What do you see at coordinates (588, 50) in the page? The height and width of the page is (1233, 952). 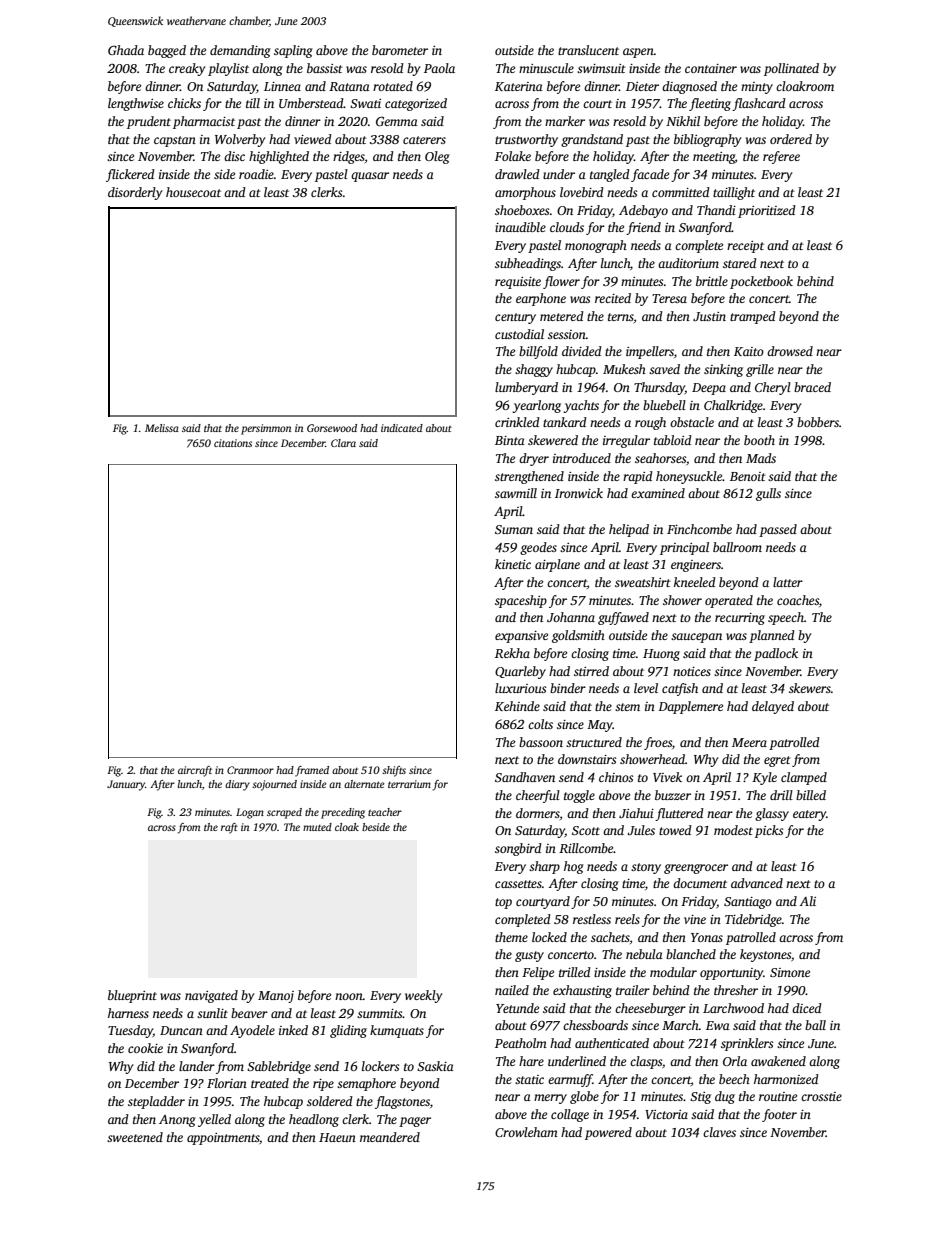 I see `translucent` at bounding box center [588, 50].
